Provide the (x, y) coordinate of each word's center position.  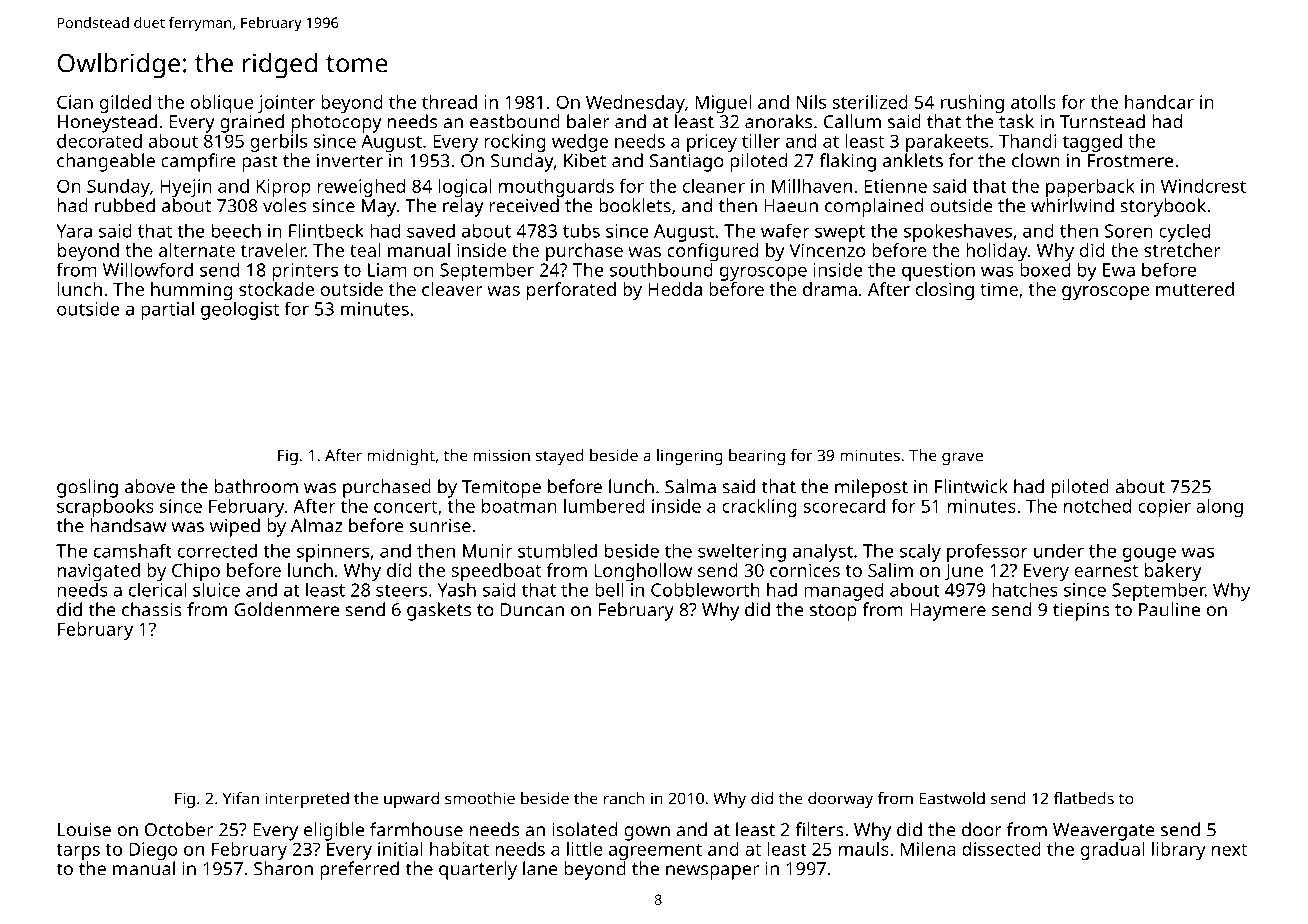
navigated (99, 572)
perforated (571, 291)
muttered (1195, 289)
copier (1164, 508)
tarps (78, 852)
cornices (805, 570)
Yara (74, 231)
